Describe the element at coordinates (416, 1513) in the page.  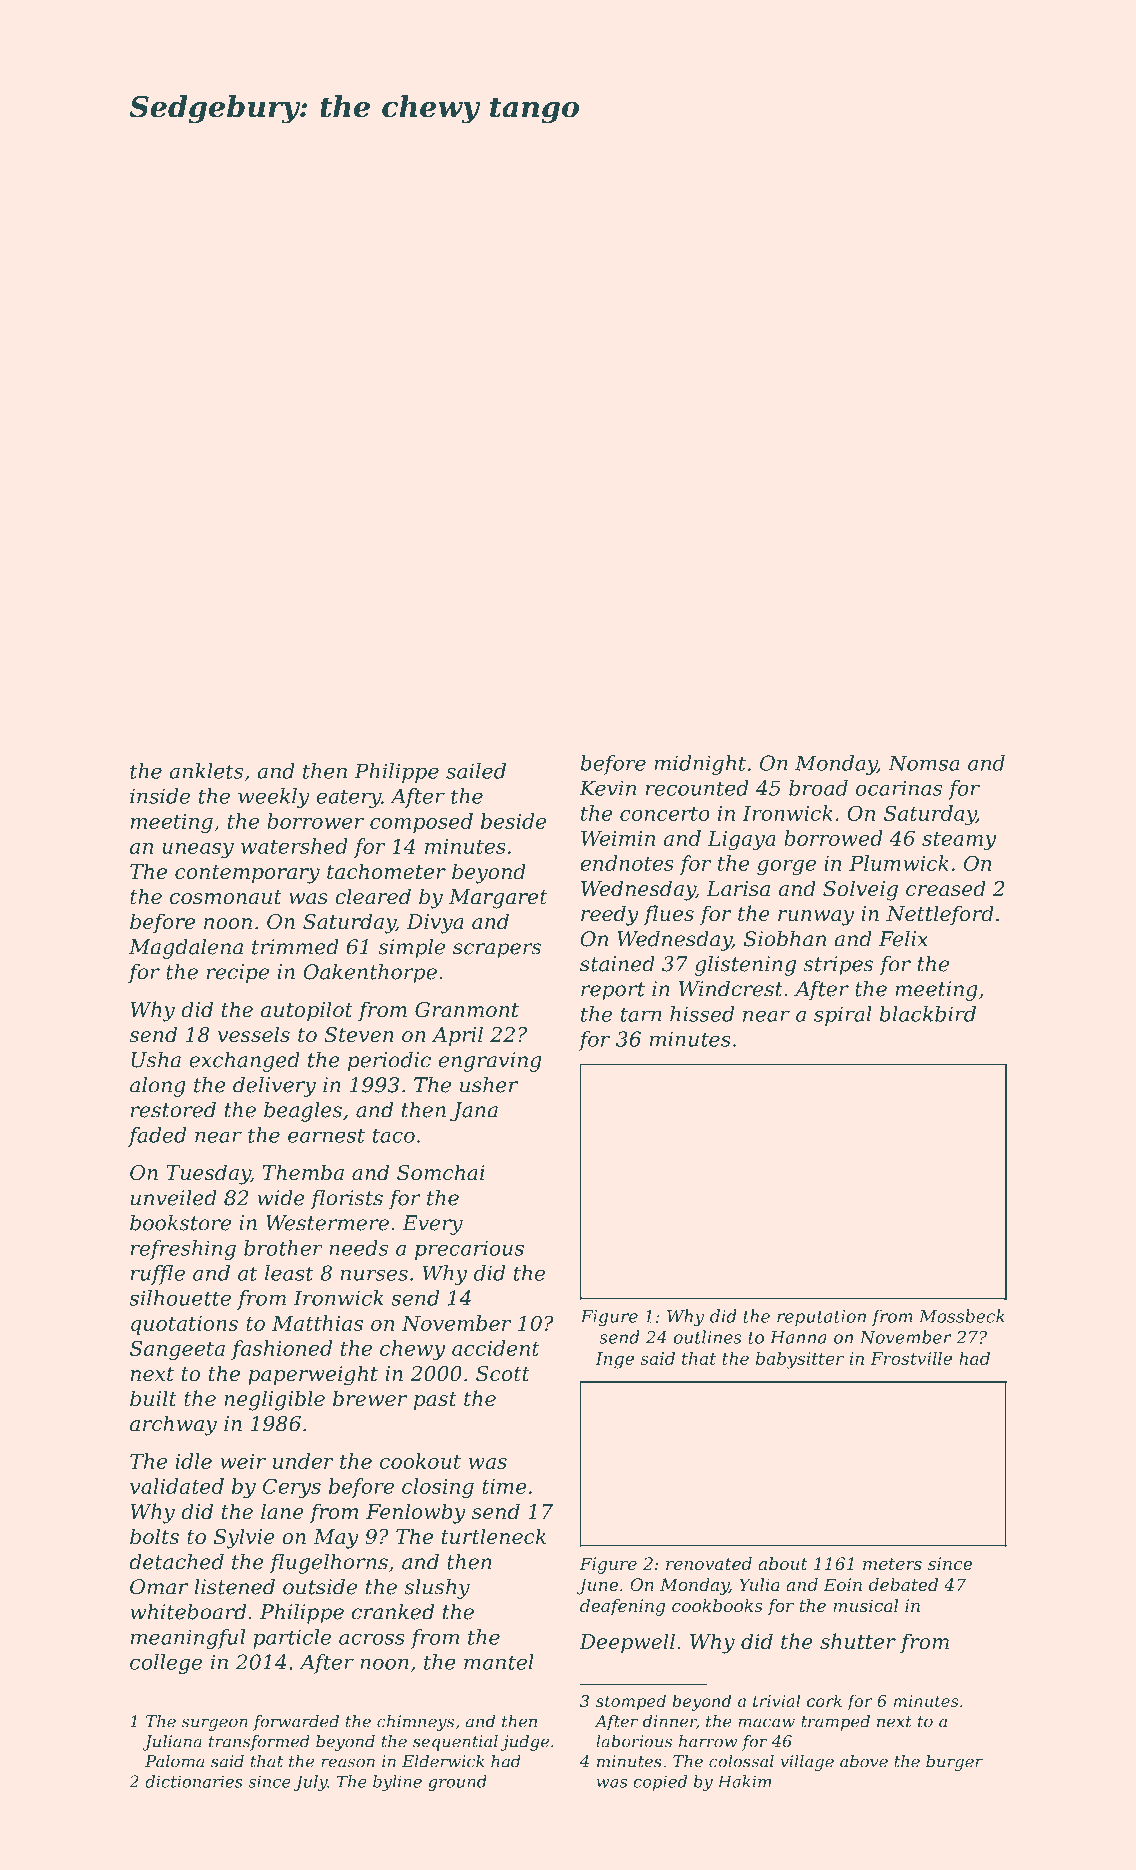
I see `Fenlowby` at that location.
